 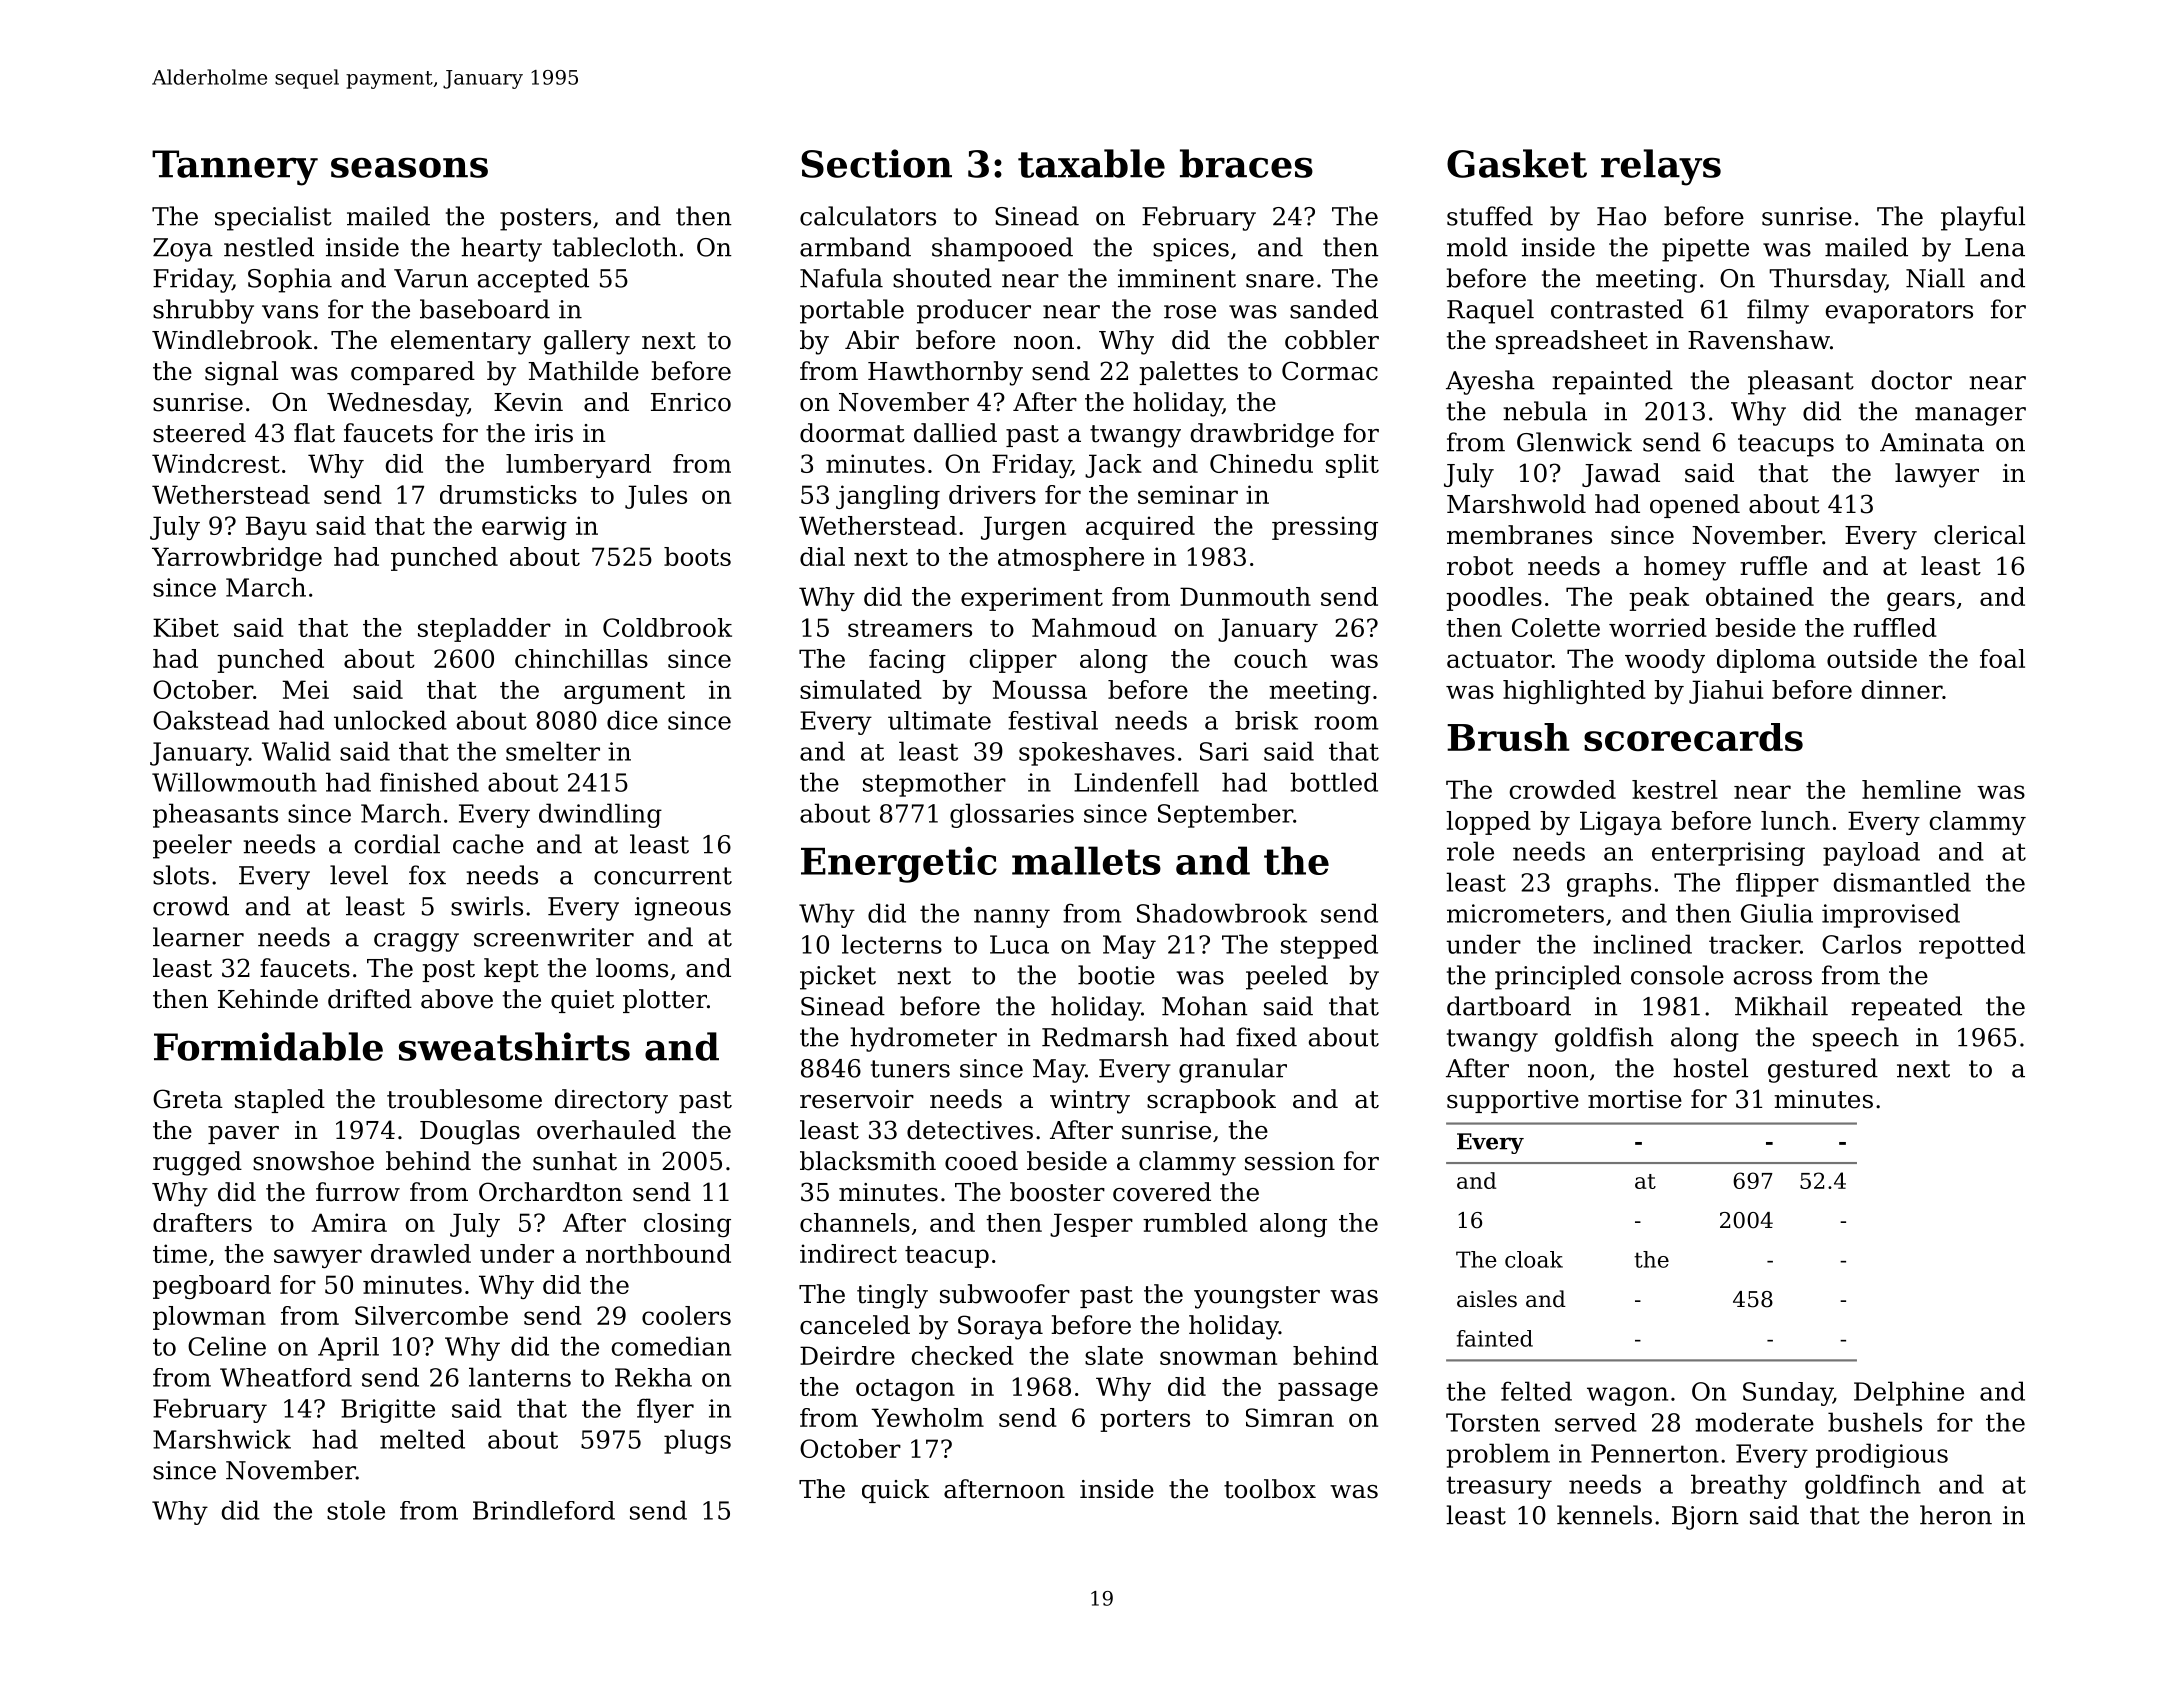 What do you see at coordinates (409, 167) in the page?
I see `seasons` at bounding box center [409, 167].
